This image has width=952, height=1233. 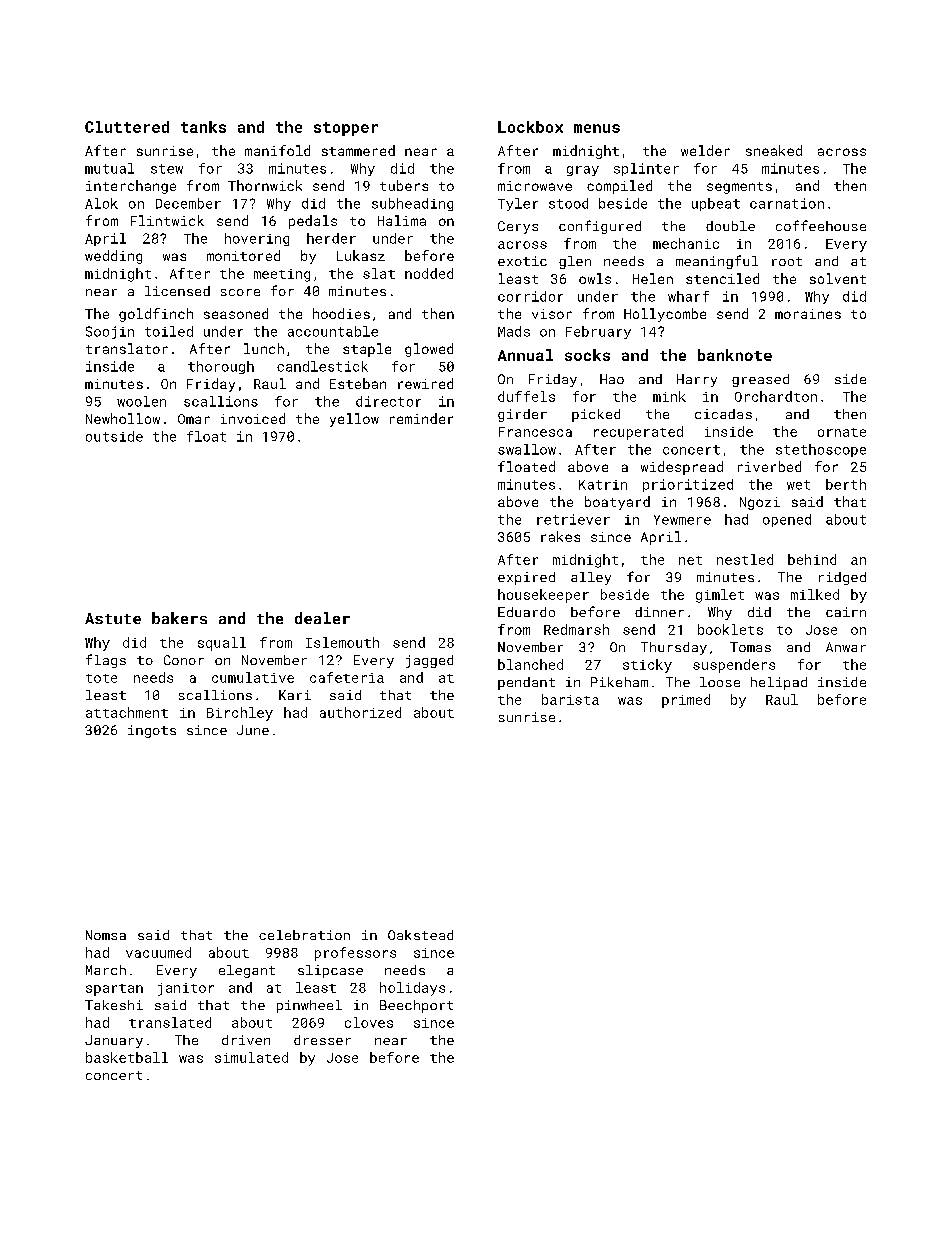 What do you see at coordinates (127, 1057) in the image?
I see `basketball` at bounding box center [127, 1057].
